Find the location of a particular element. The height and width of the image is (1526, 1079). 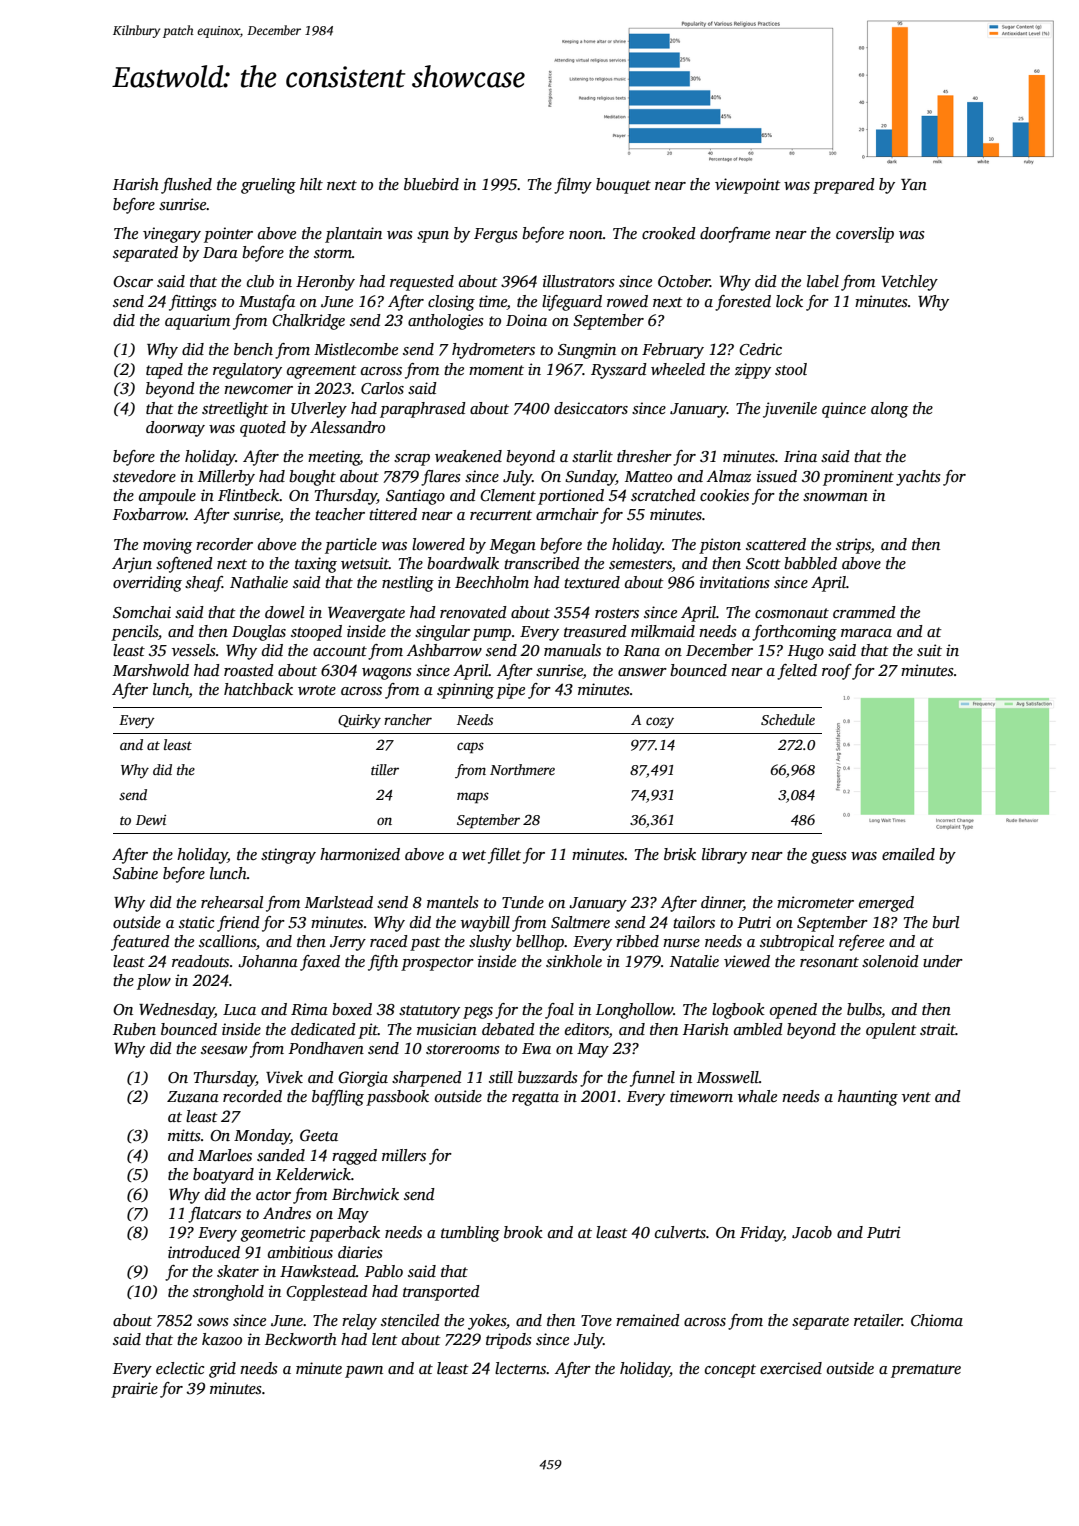

seesaw is located at coordinates (224, 1050).
